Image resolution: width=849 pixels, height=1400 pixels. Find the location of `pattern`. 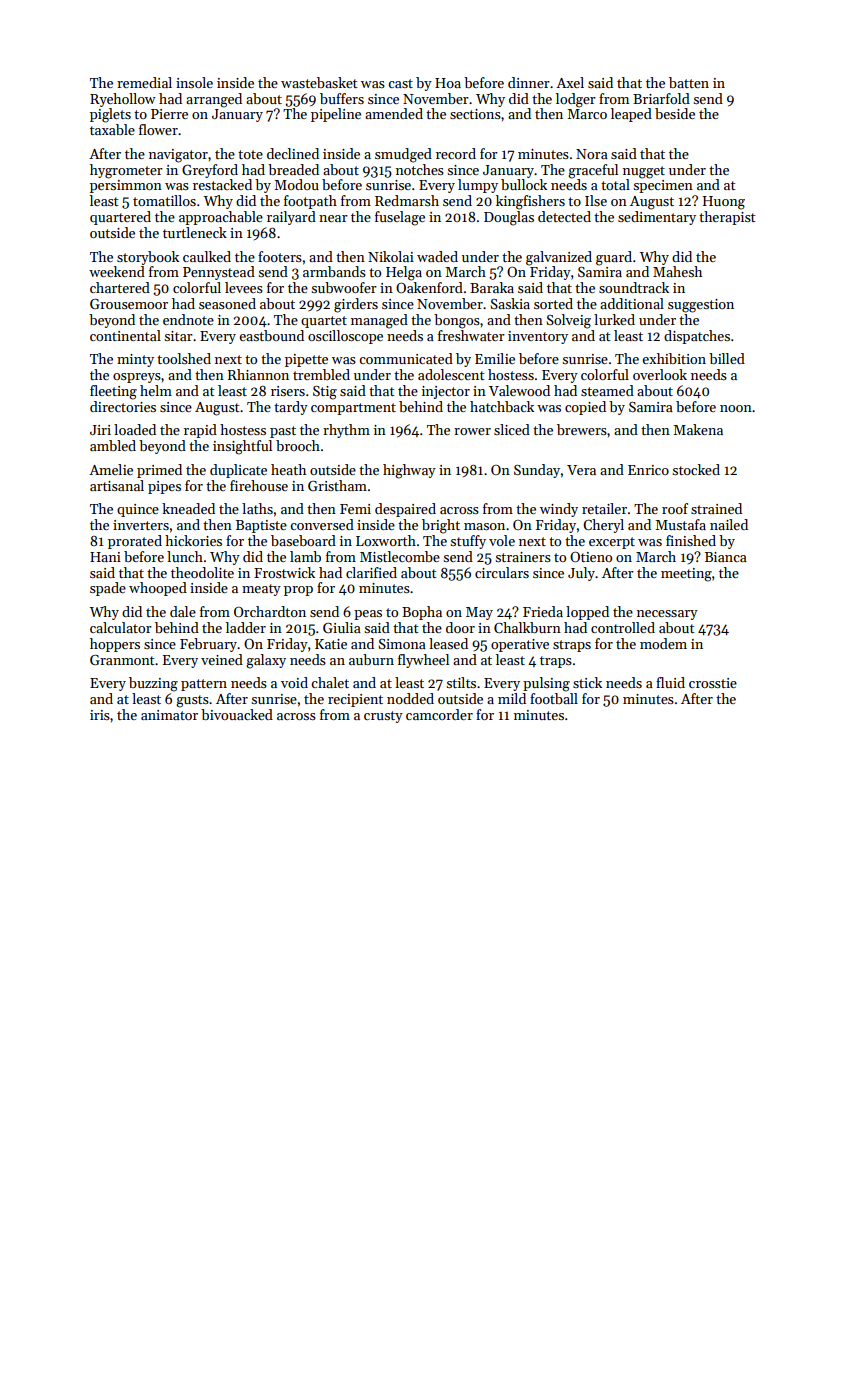

pattern is located at coordinates (204, 685).
